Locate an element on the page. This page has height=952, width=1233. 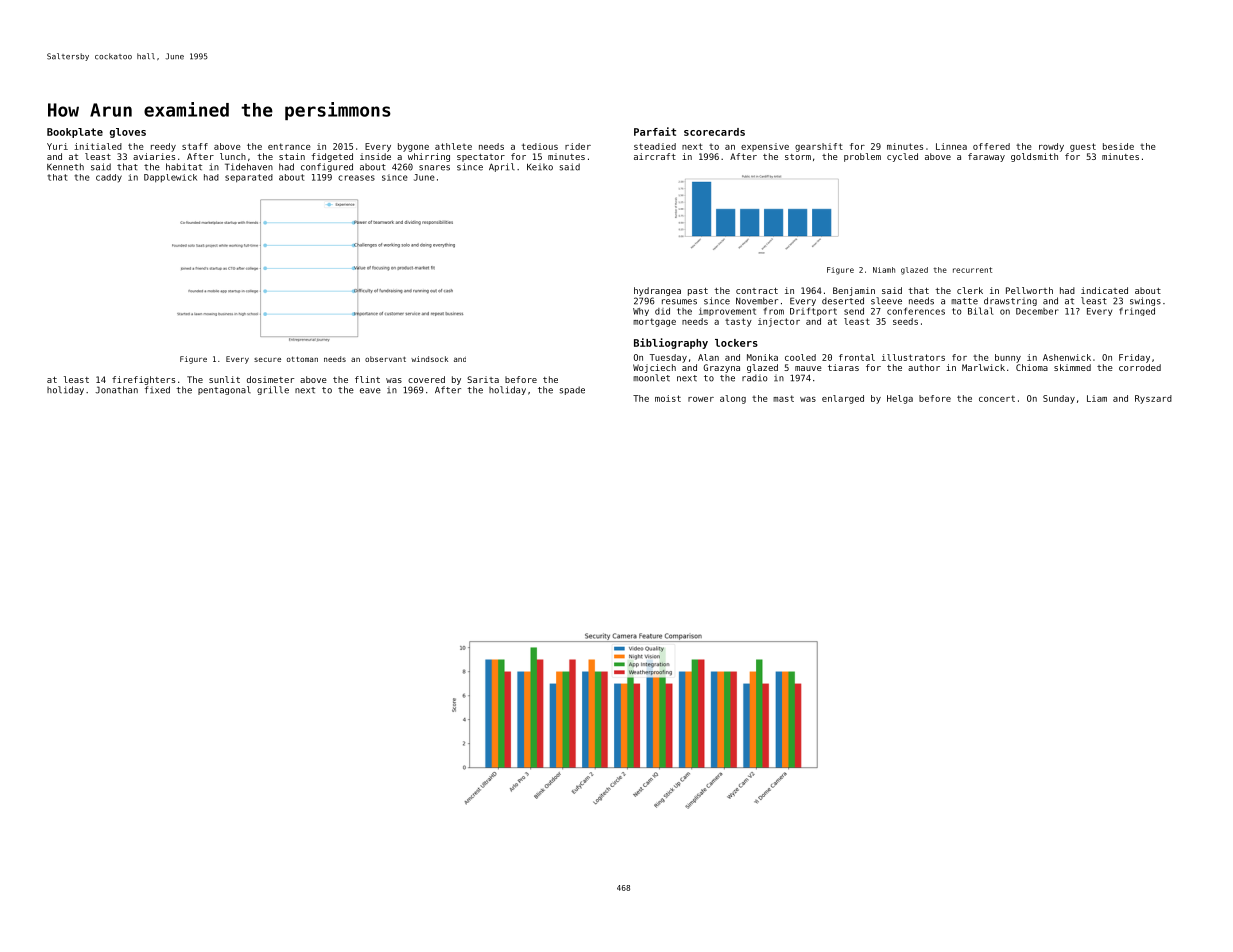
past is located at coordinates (698, 292).
